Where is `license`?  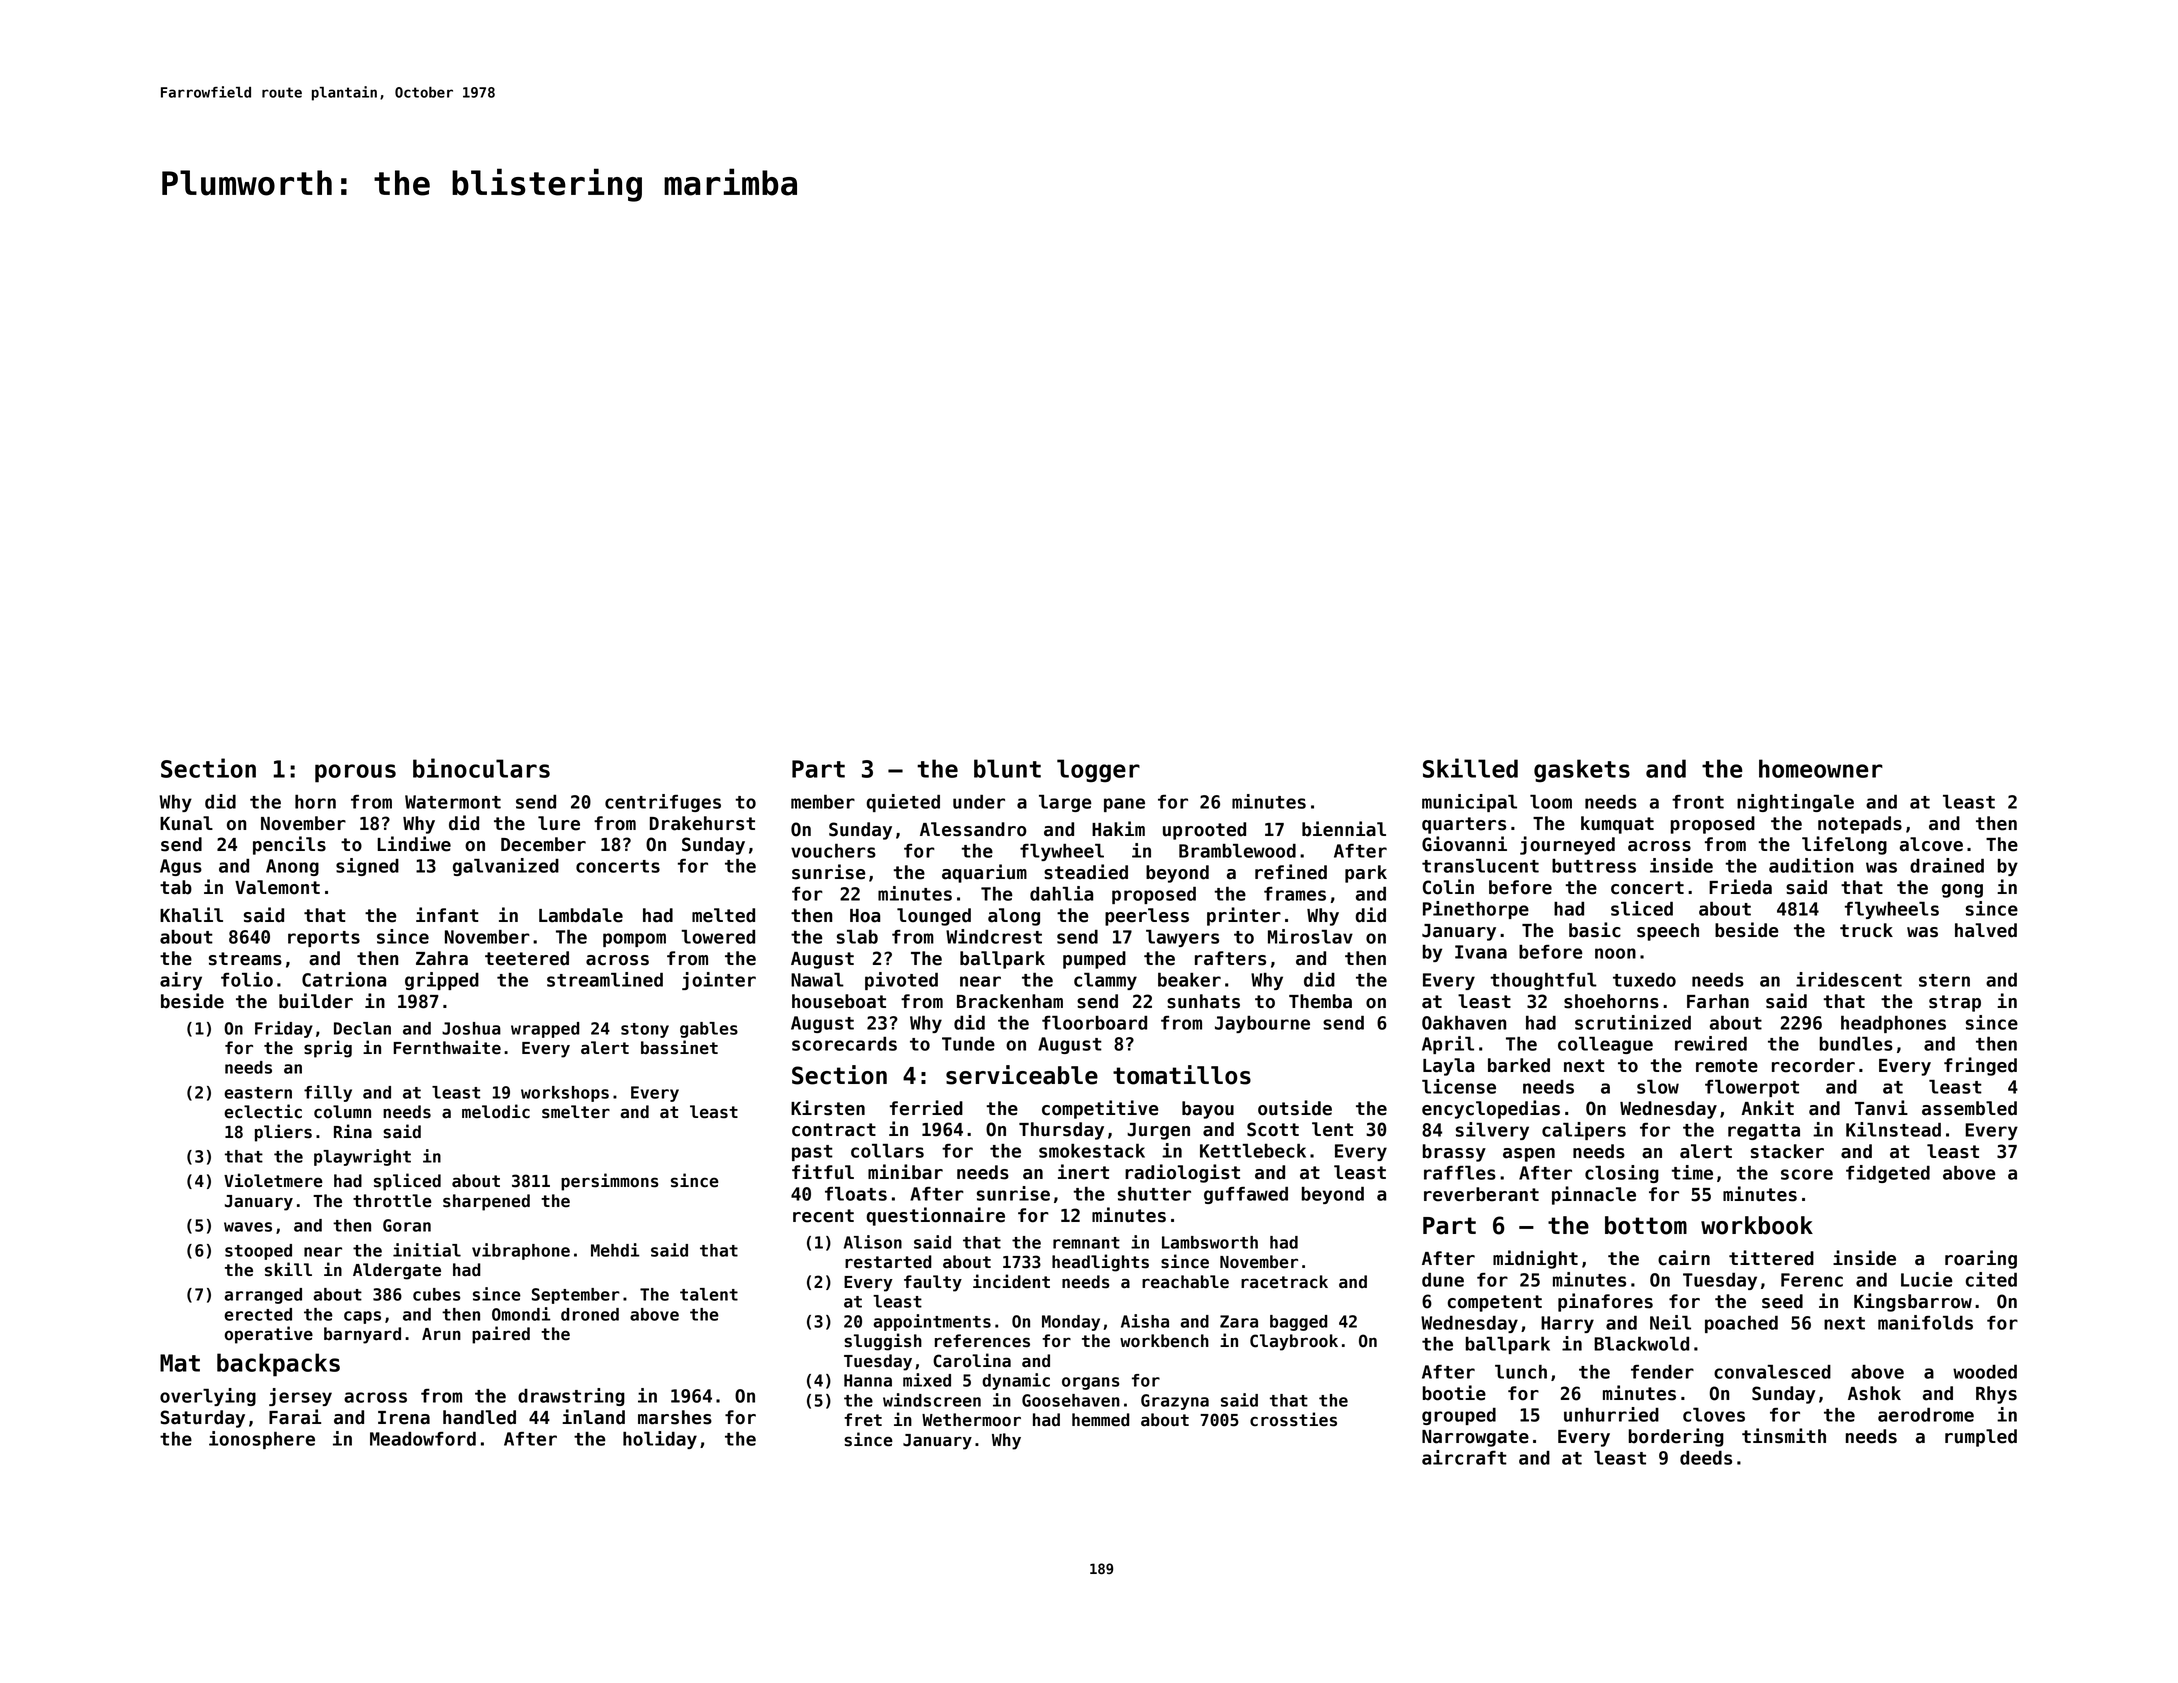
license is located at coordinates (1459, 1086).
